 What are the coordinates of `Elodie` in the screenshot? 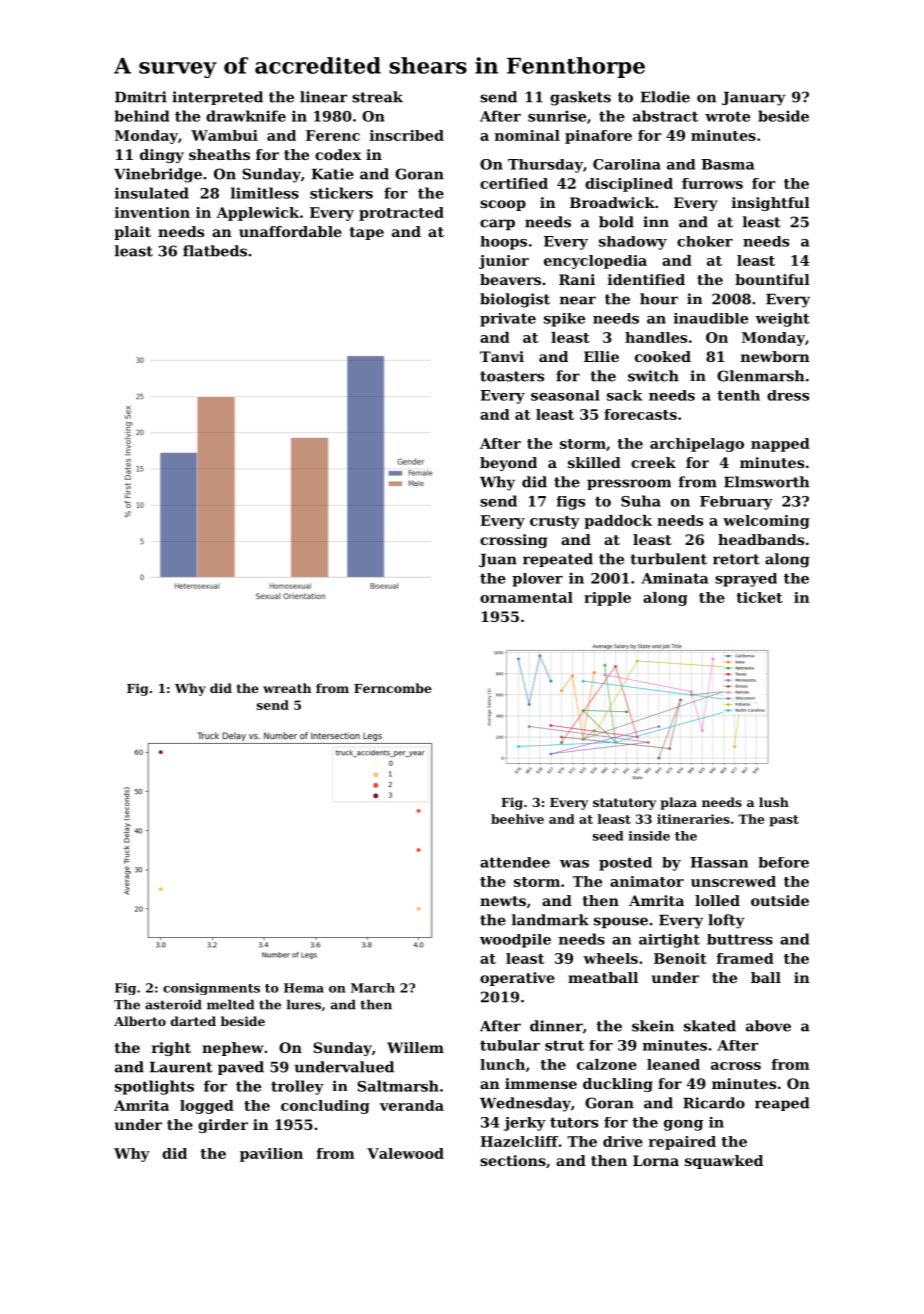 It's located at (665, 97).
